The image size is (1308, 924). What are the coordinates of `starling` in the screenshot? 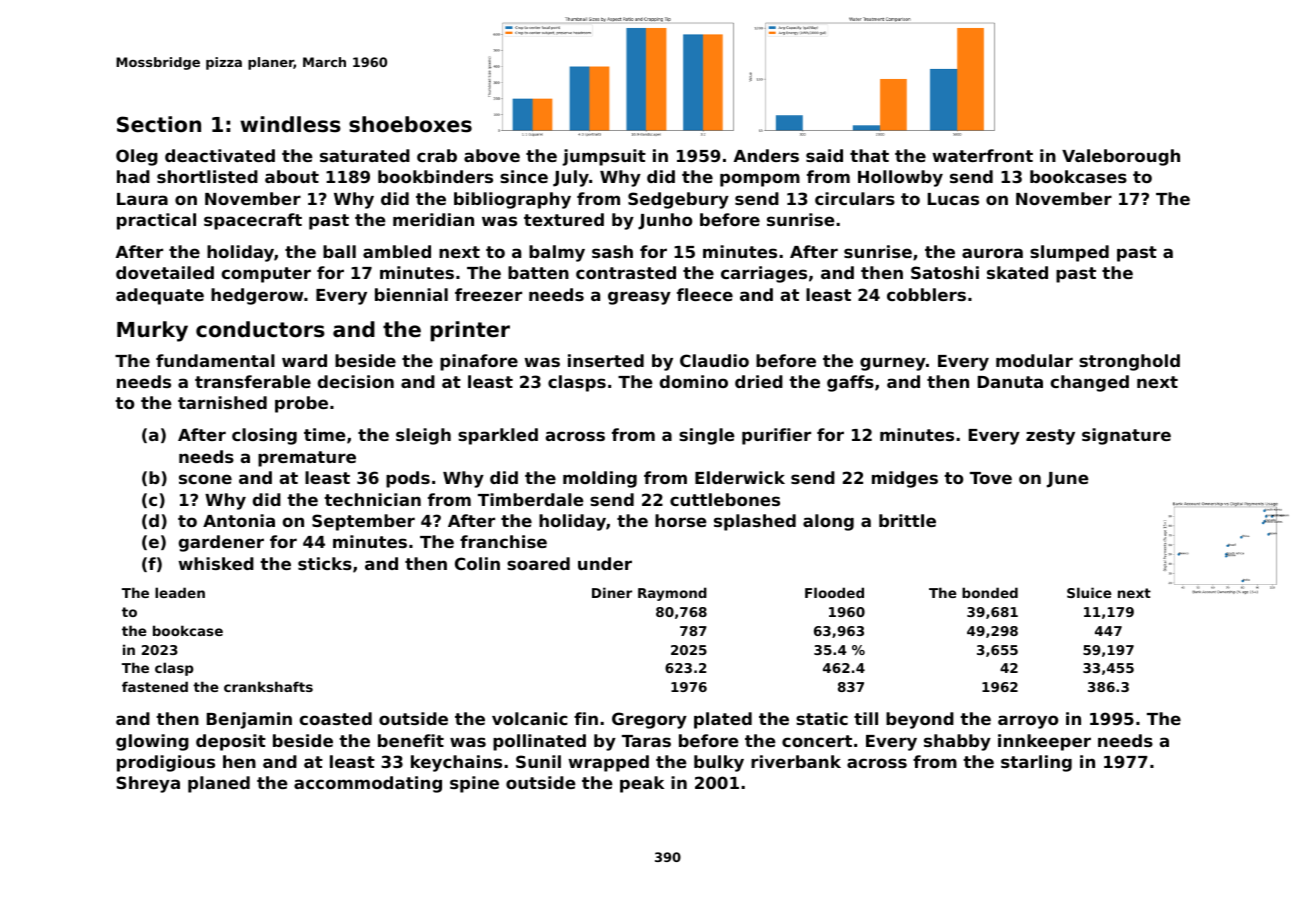 It's located at (1036, 763).
